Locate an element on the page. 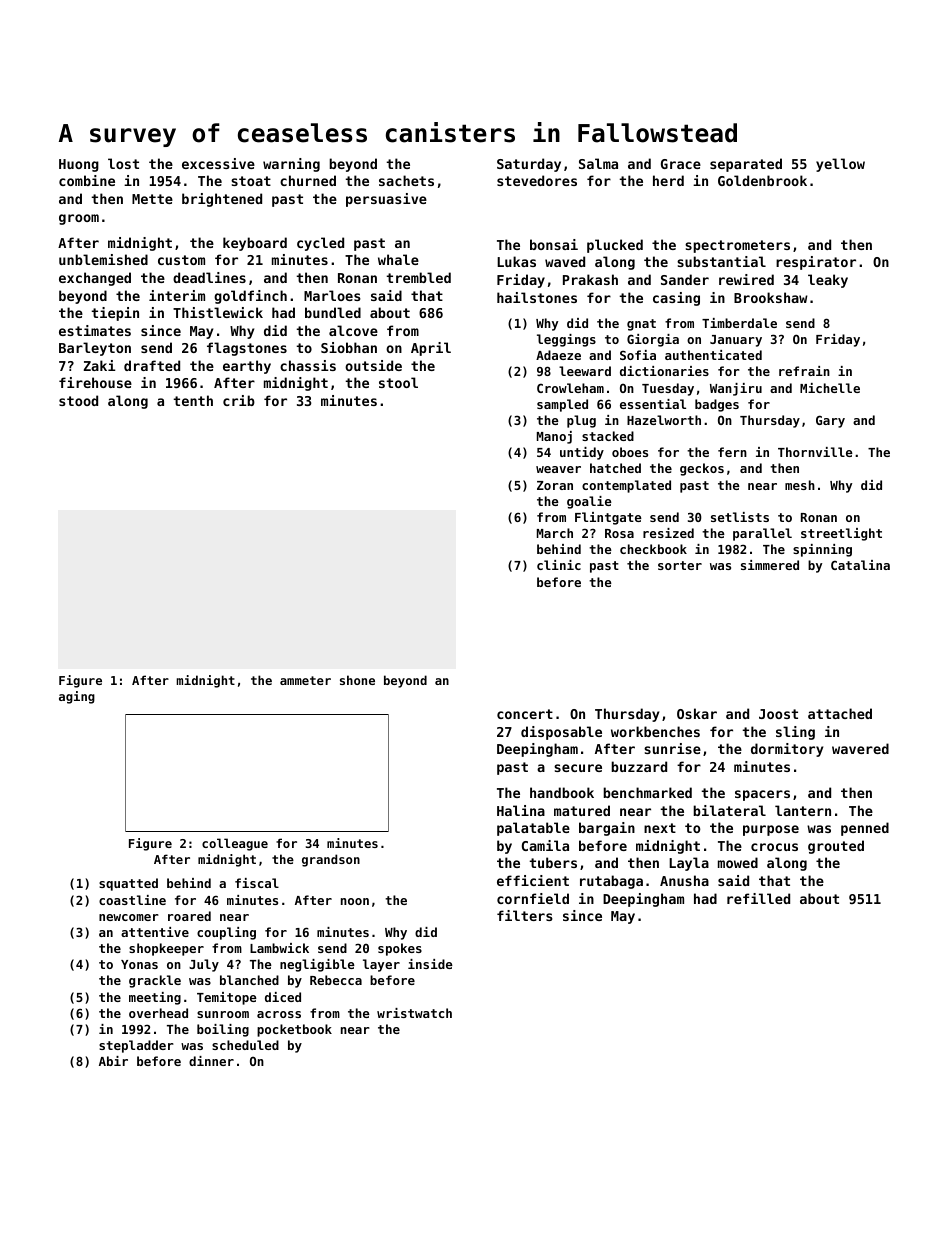  stoat is located at coordinates (251, 181).
